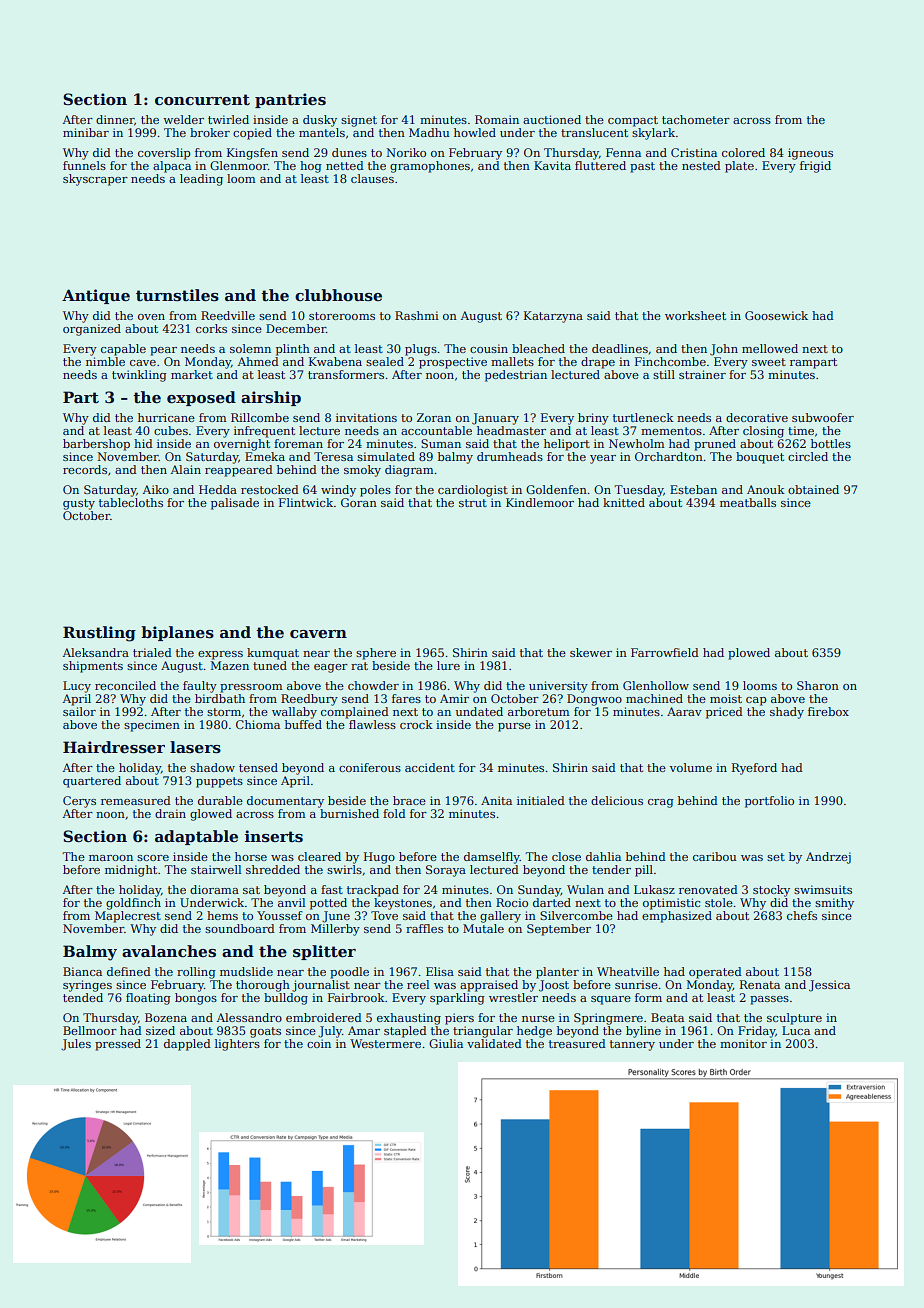  I want to click on tablecloths, so click(131, 502).
